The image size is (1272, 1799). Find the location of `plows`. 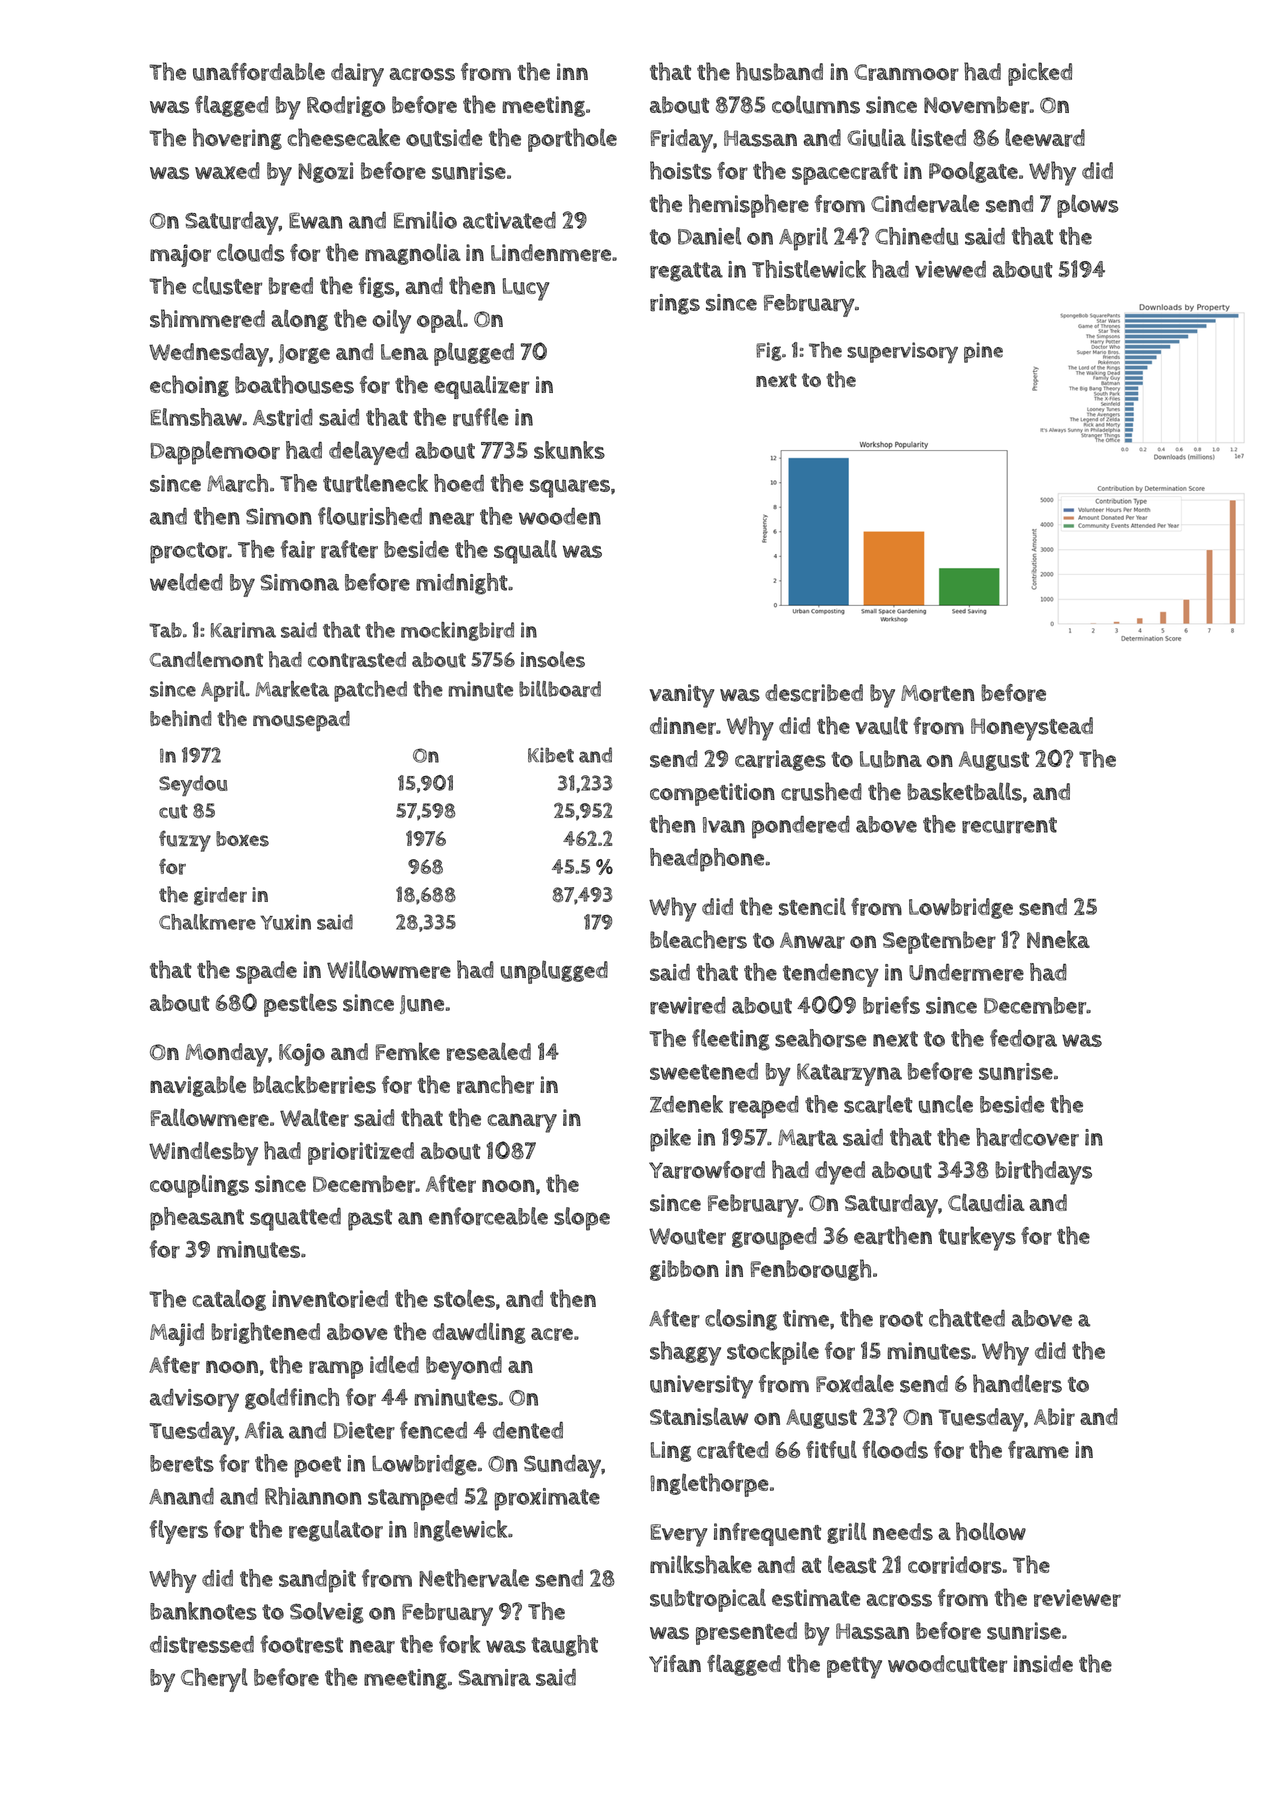

plows is located at coordinates (1088, 206).
